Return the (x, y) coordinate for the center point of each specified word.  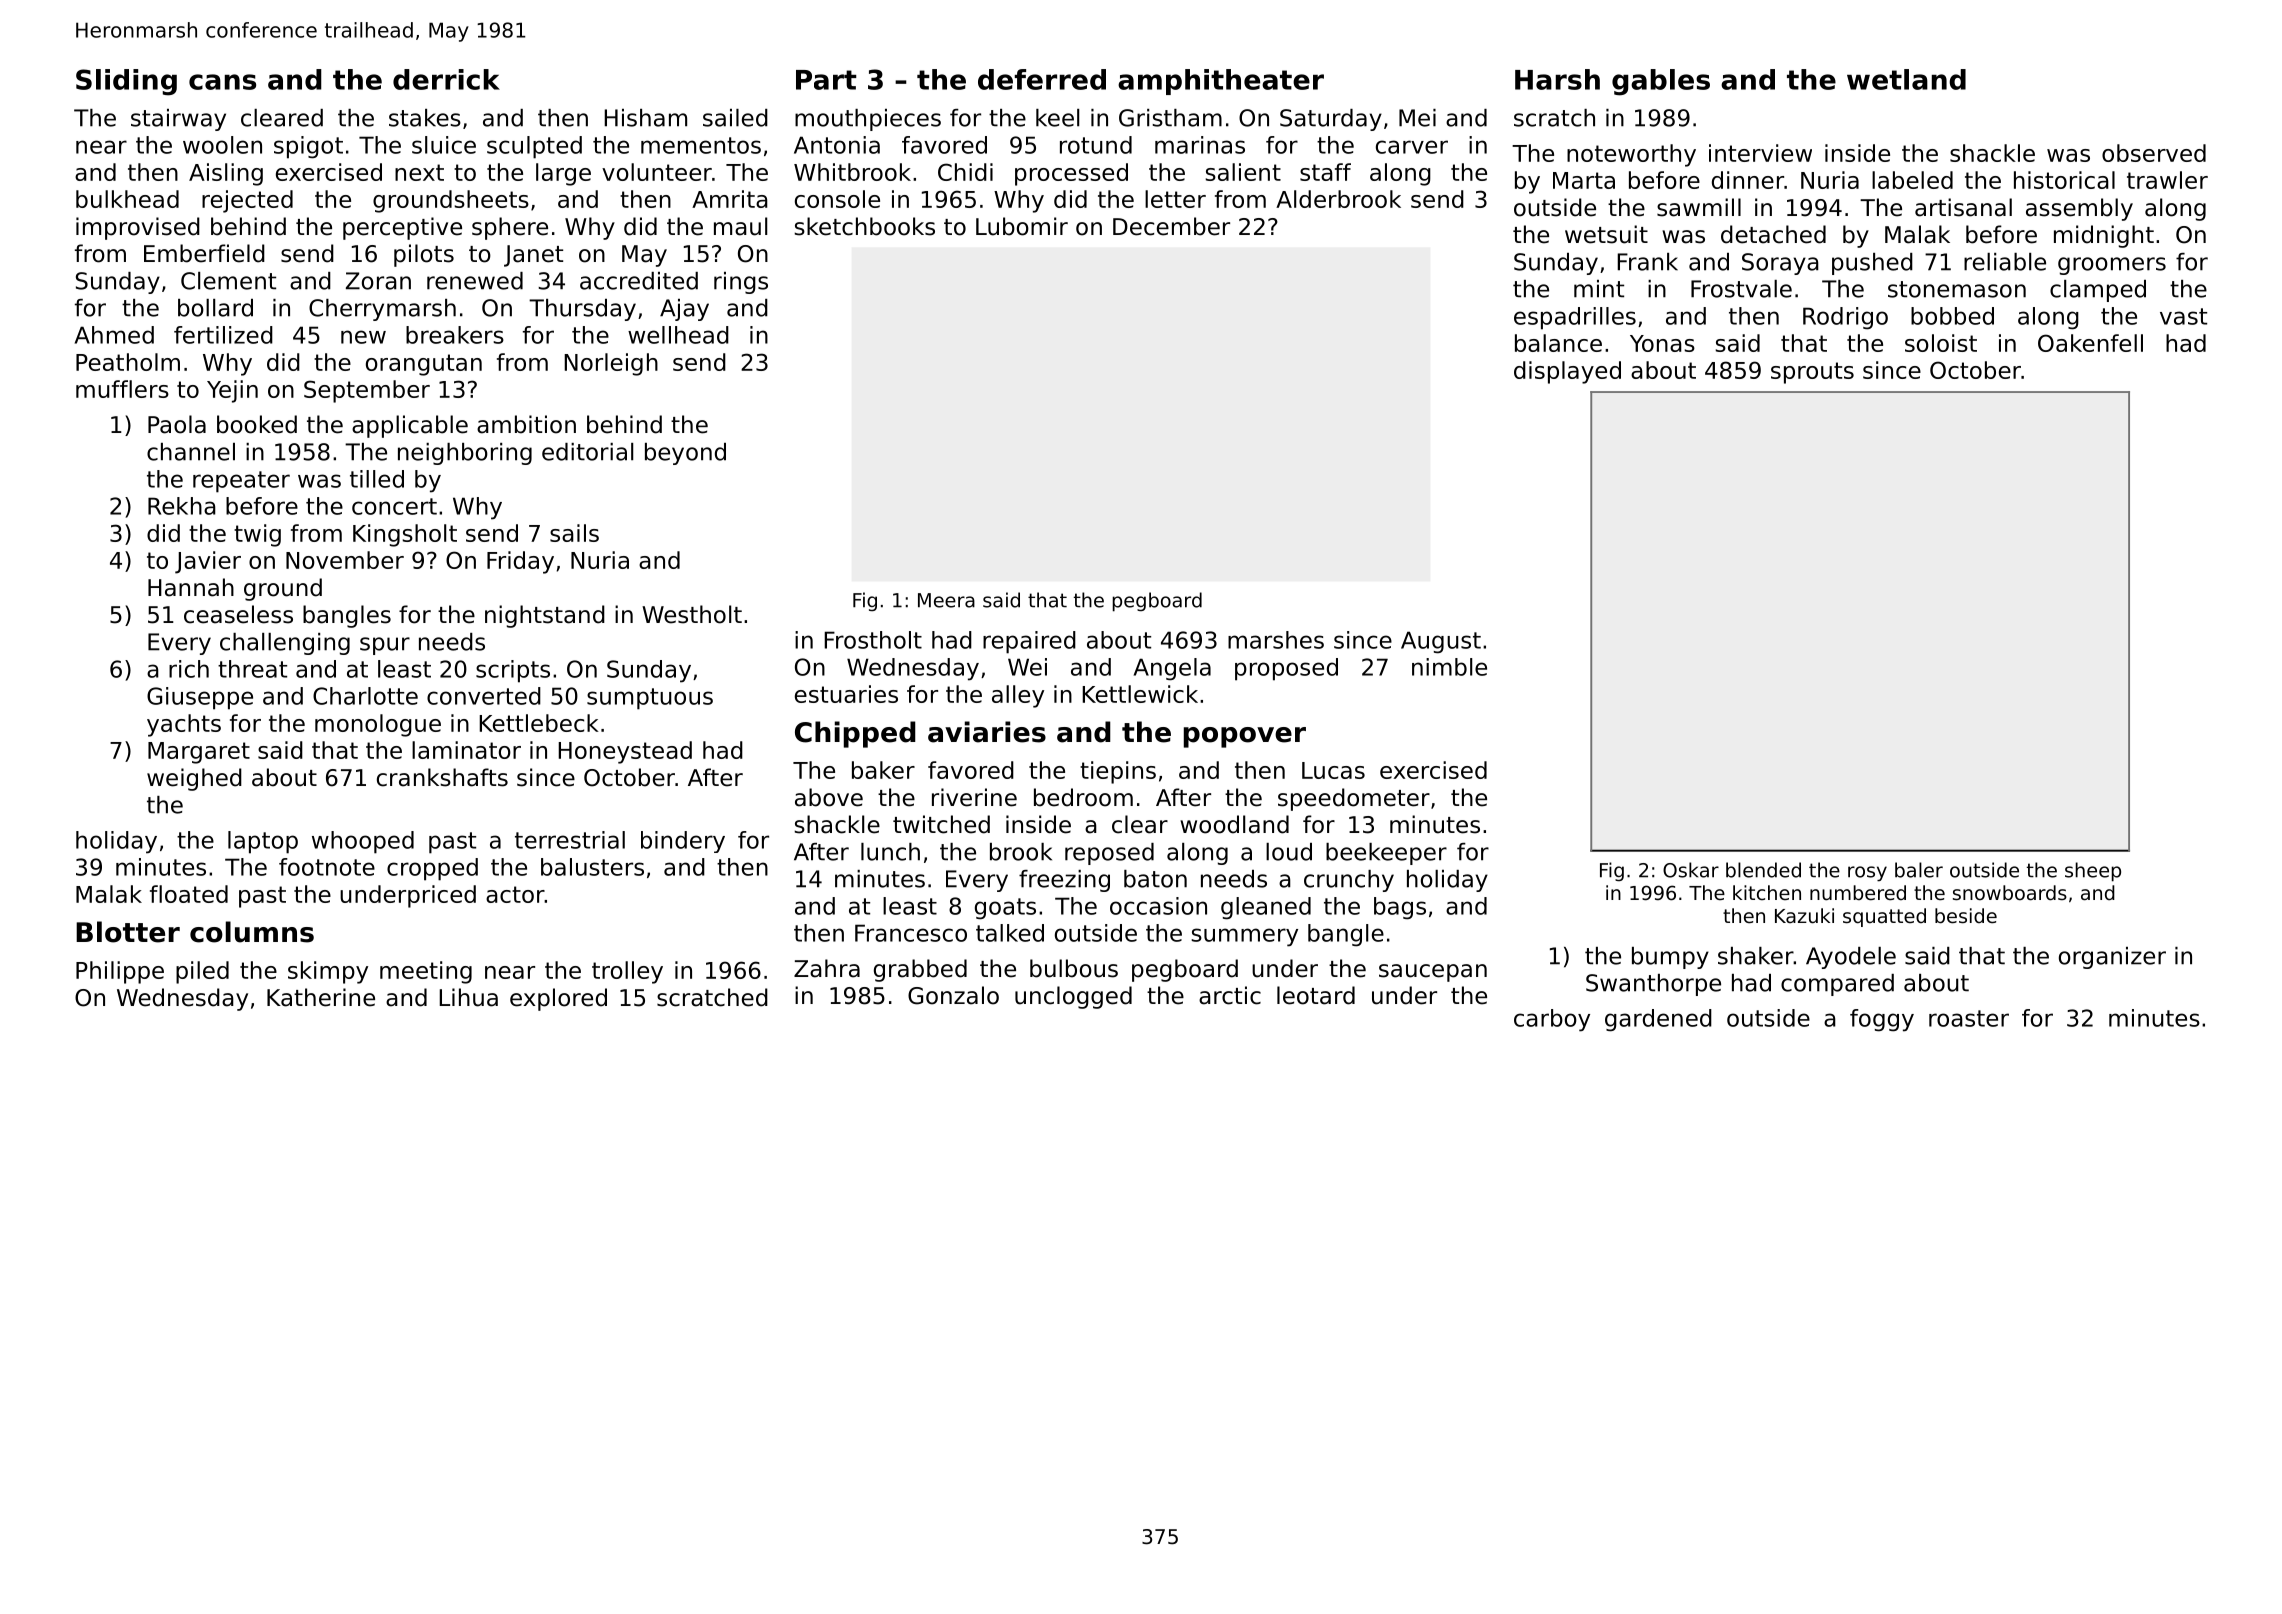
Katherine (321, 997)
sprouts (1812, 373)
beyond (685, 454)
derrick (446, 79)
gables (1661, 82)
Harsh (1557, 79)
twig (257, 535)
